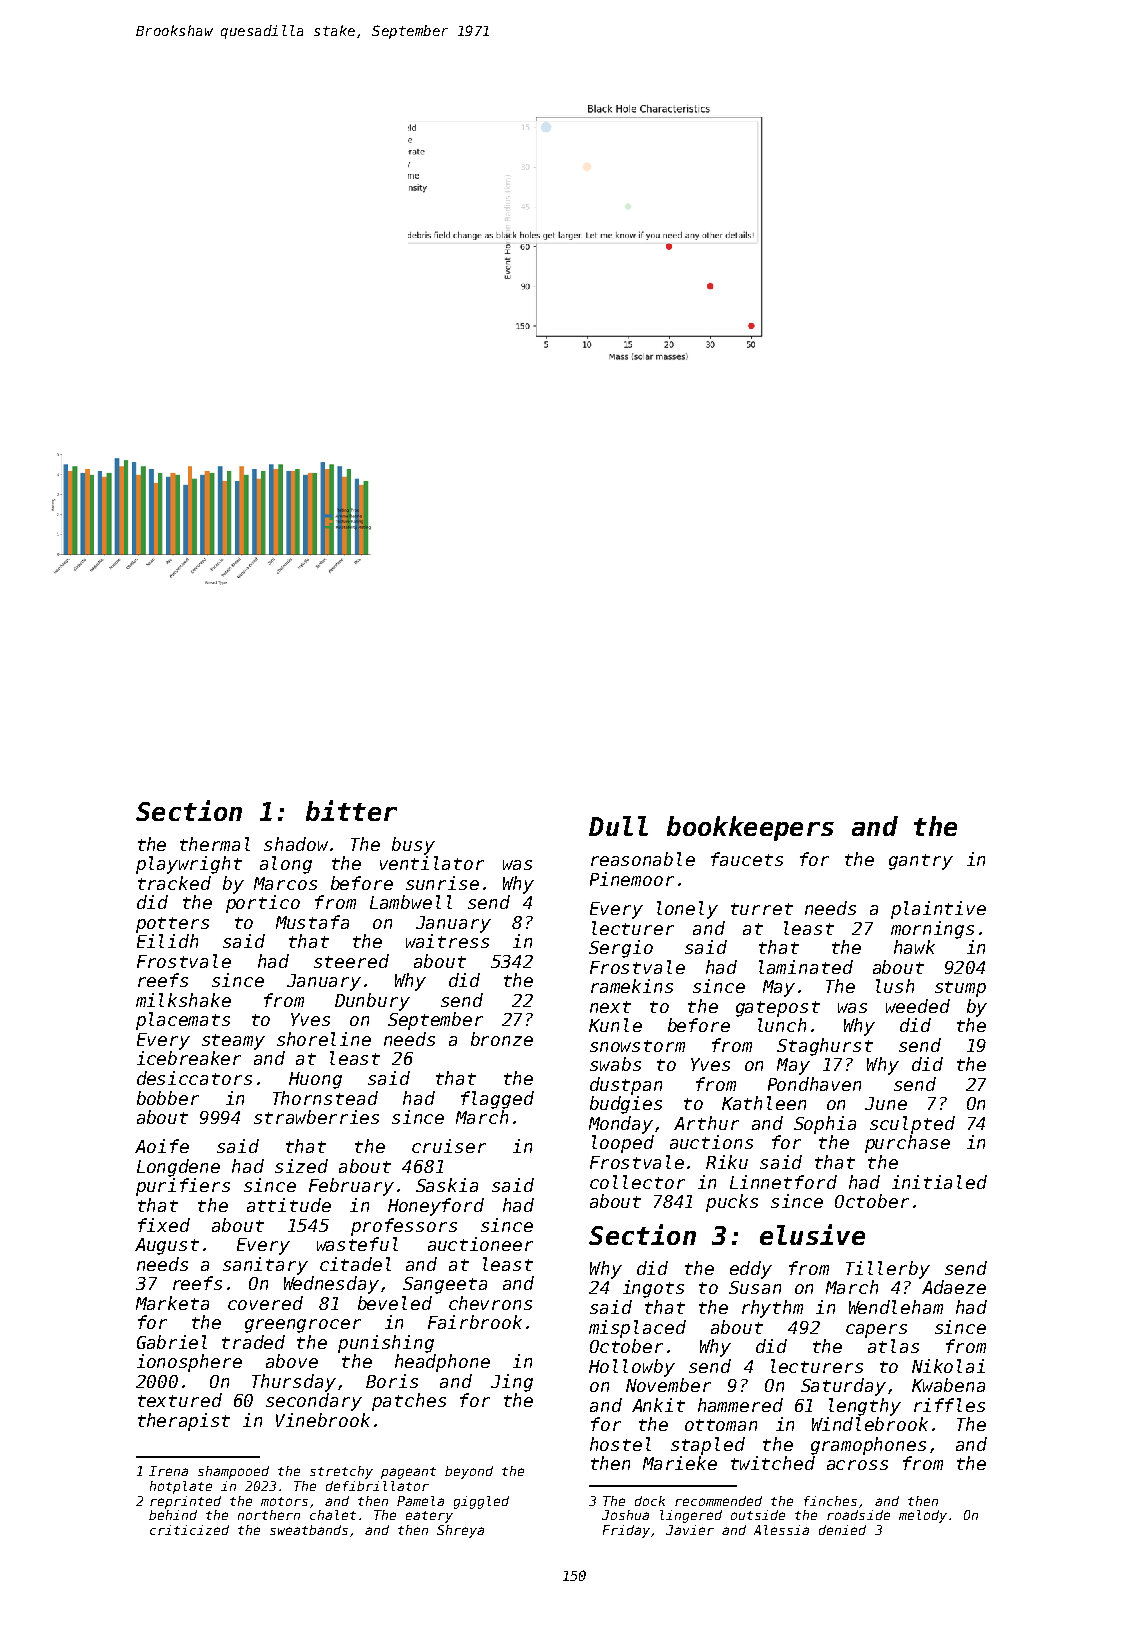  I want to click on Sergio, so click(621, 949).
